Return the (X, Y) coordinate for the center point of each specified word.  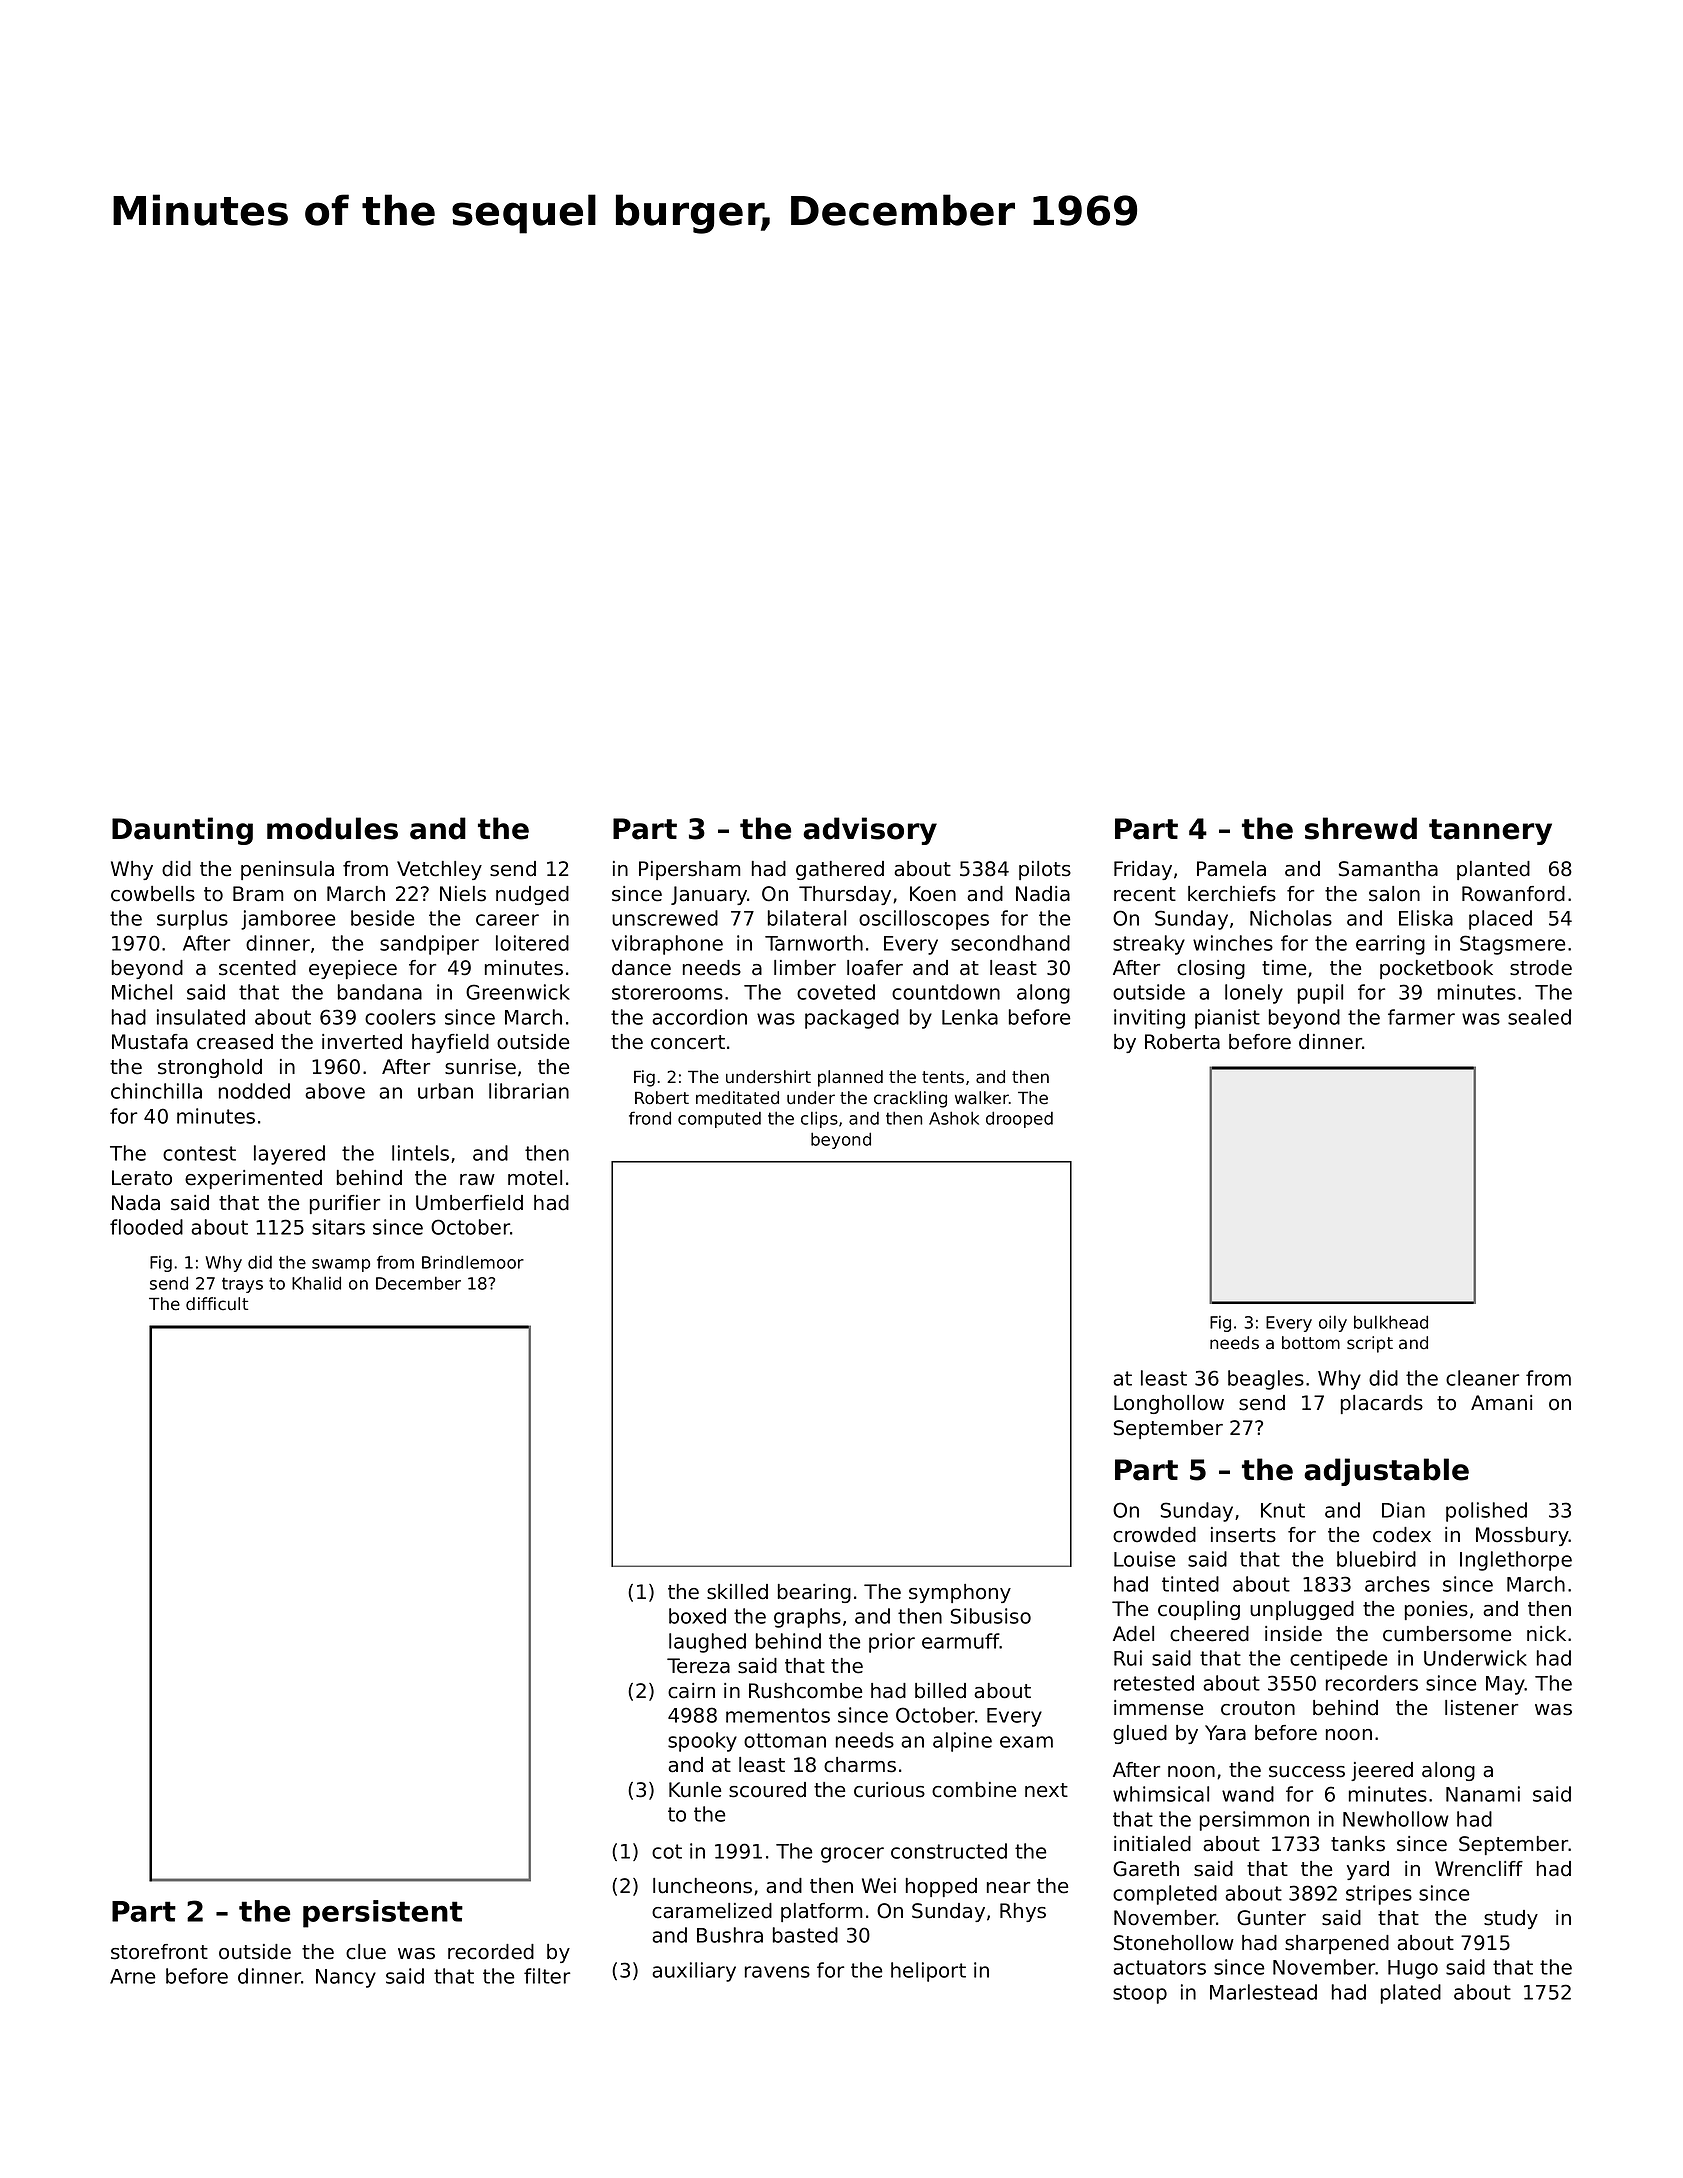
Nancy (346, 1978)
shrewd (1361, 828)
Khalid (316, 1283)
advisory (870, 831)
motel (535, 1178)
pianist (1227, 1019)
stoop (1140, 1994)
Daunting (182, 831)
